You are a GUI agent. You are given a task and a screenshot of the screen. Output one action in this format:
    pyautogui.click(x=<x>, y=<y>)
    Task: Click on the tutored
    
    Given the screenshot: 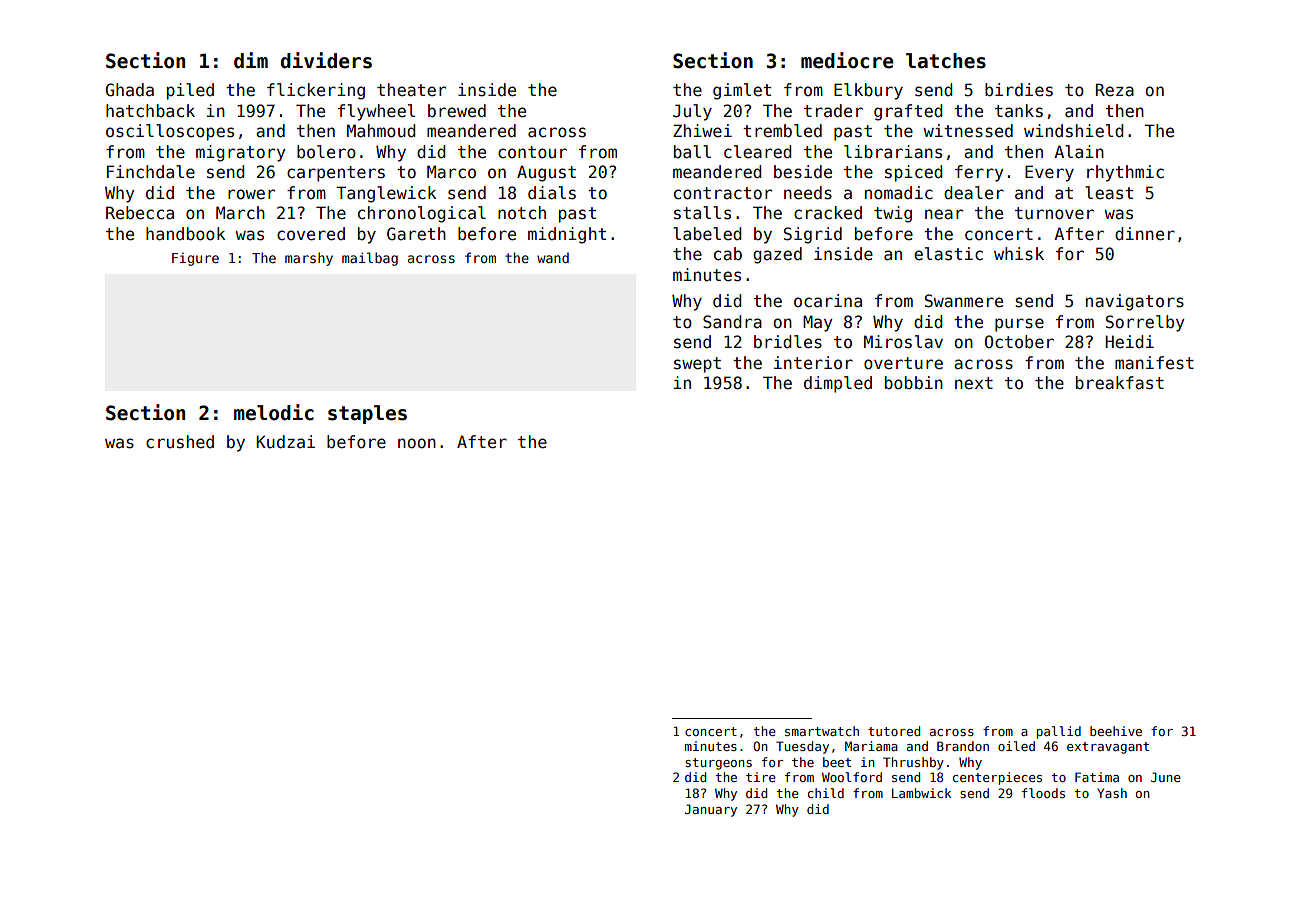 What is the action you would take?
    pyautogui.click(x=894, y=731)
